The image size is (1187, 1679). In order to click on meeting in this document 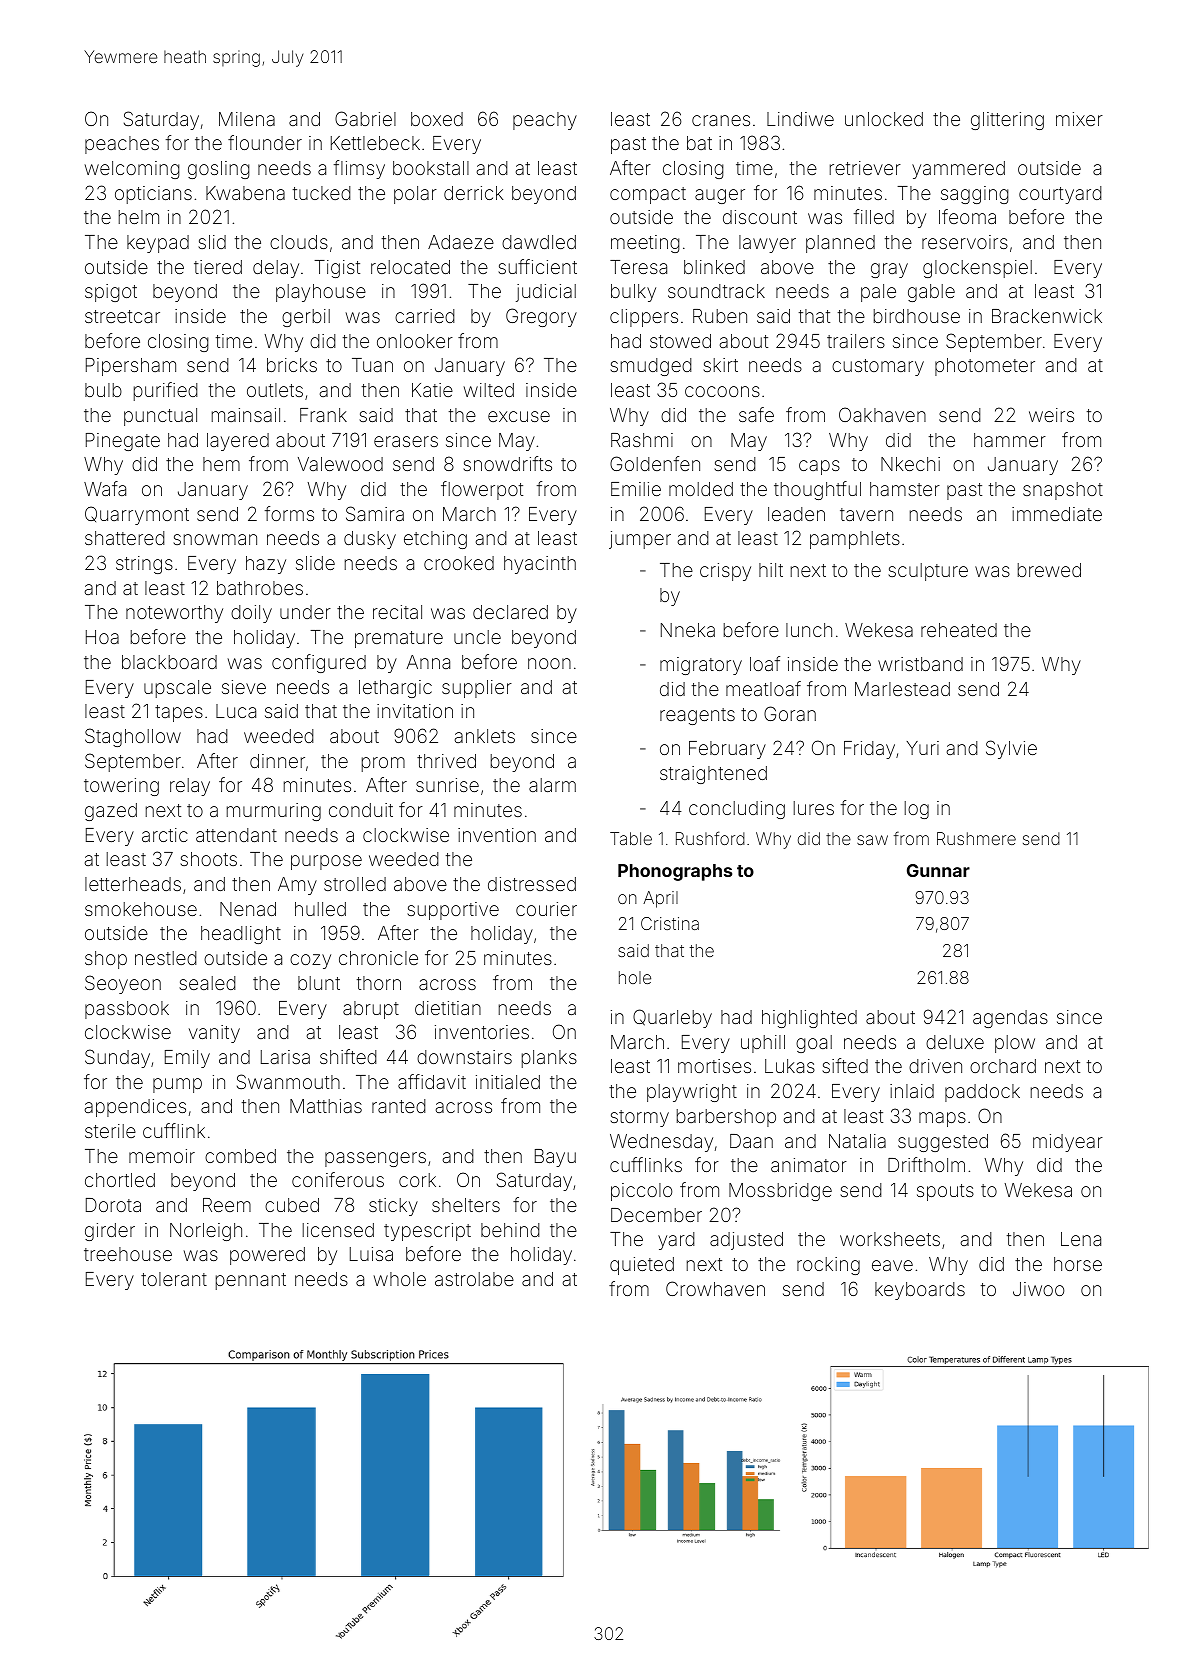, I will do `click(645, 244)`.
